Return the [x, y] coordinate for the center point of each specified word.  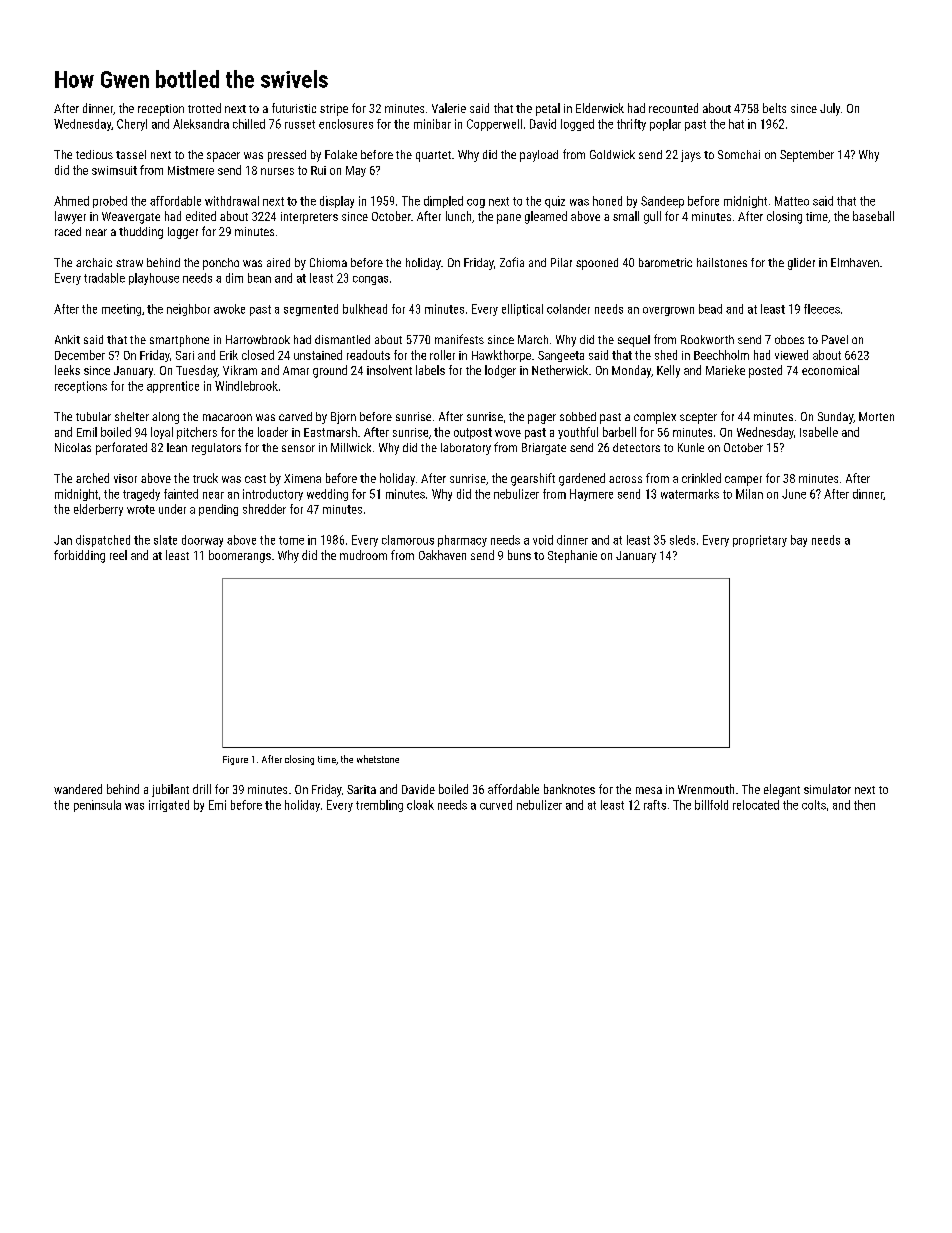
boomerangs [240, 556]
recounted [673, 108]
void [543, 540]
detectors [636, 447]
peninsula [97, 806]
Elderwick [600, 108]
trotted [204, 108]
